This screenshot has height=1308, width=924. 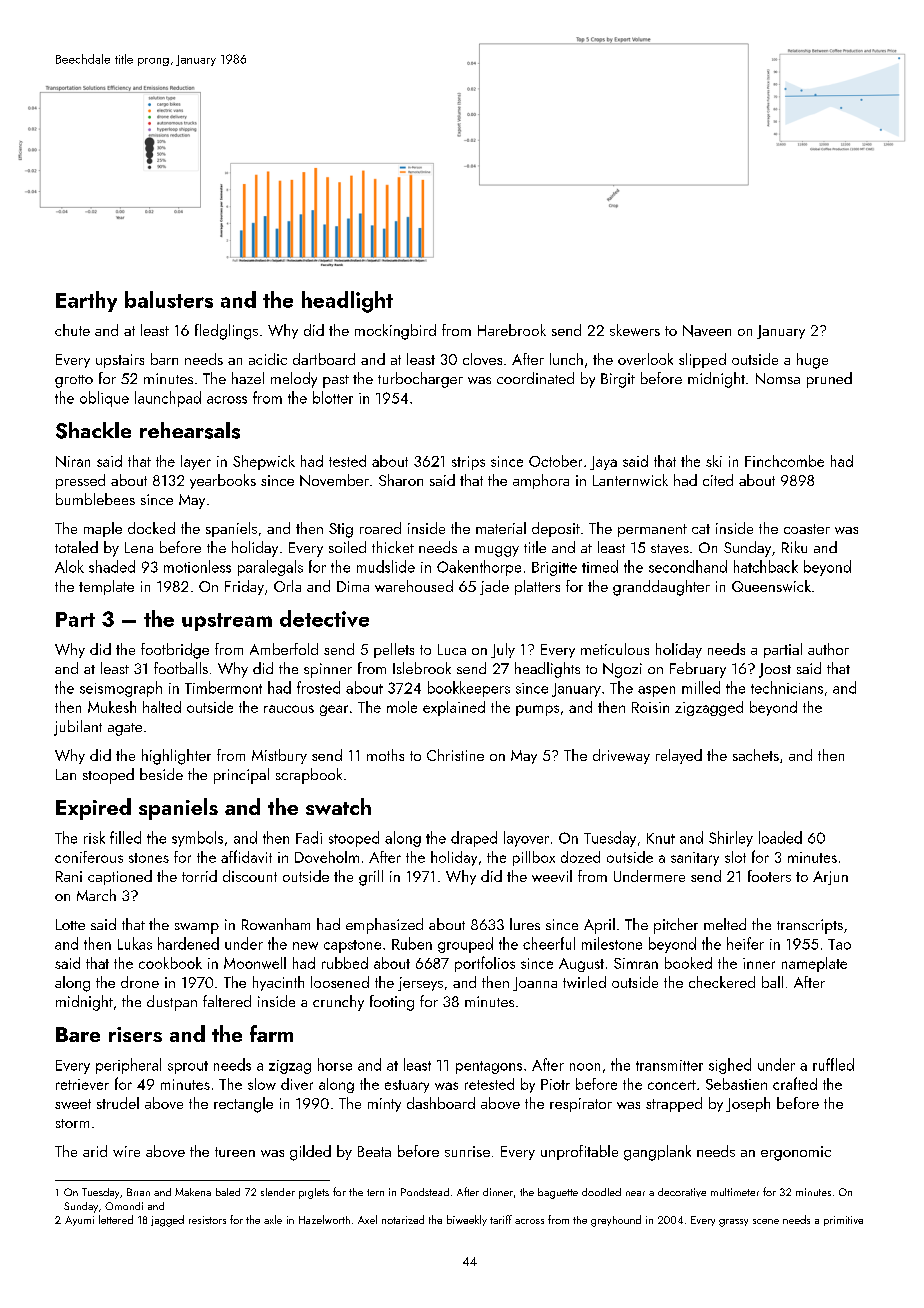 What do you see at coordinates (707, 331) in the screenshot?
I see `Naveen` at bounding box center [707, 331].
